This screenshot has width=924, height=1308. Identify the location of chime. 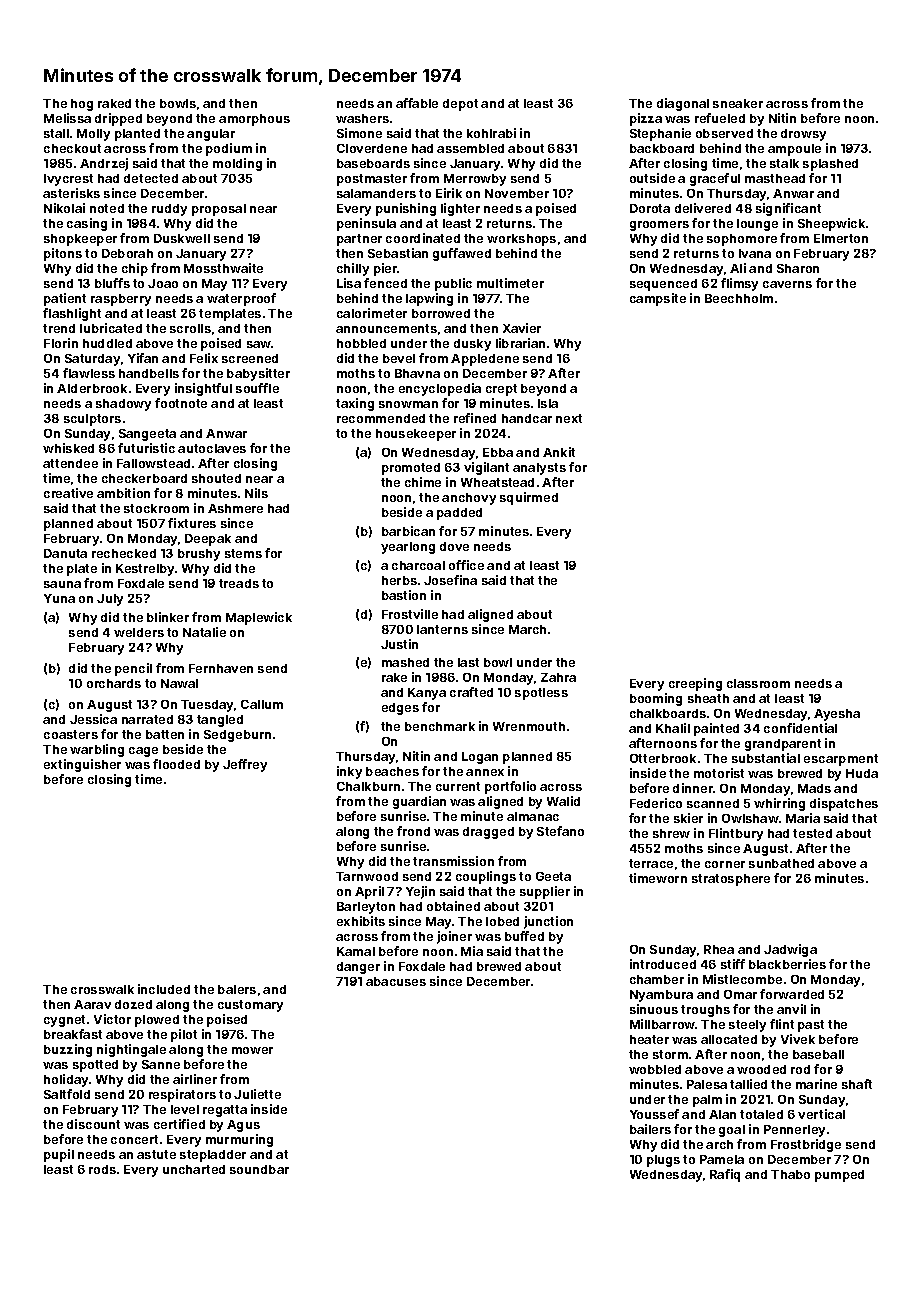
(423, 482).
